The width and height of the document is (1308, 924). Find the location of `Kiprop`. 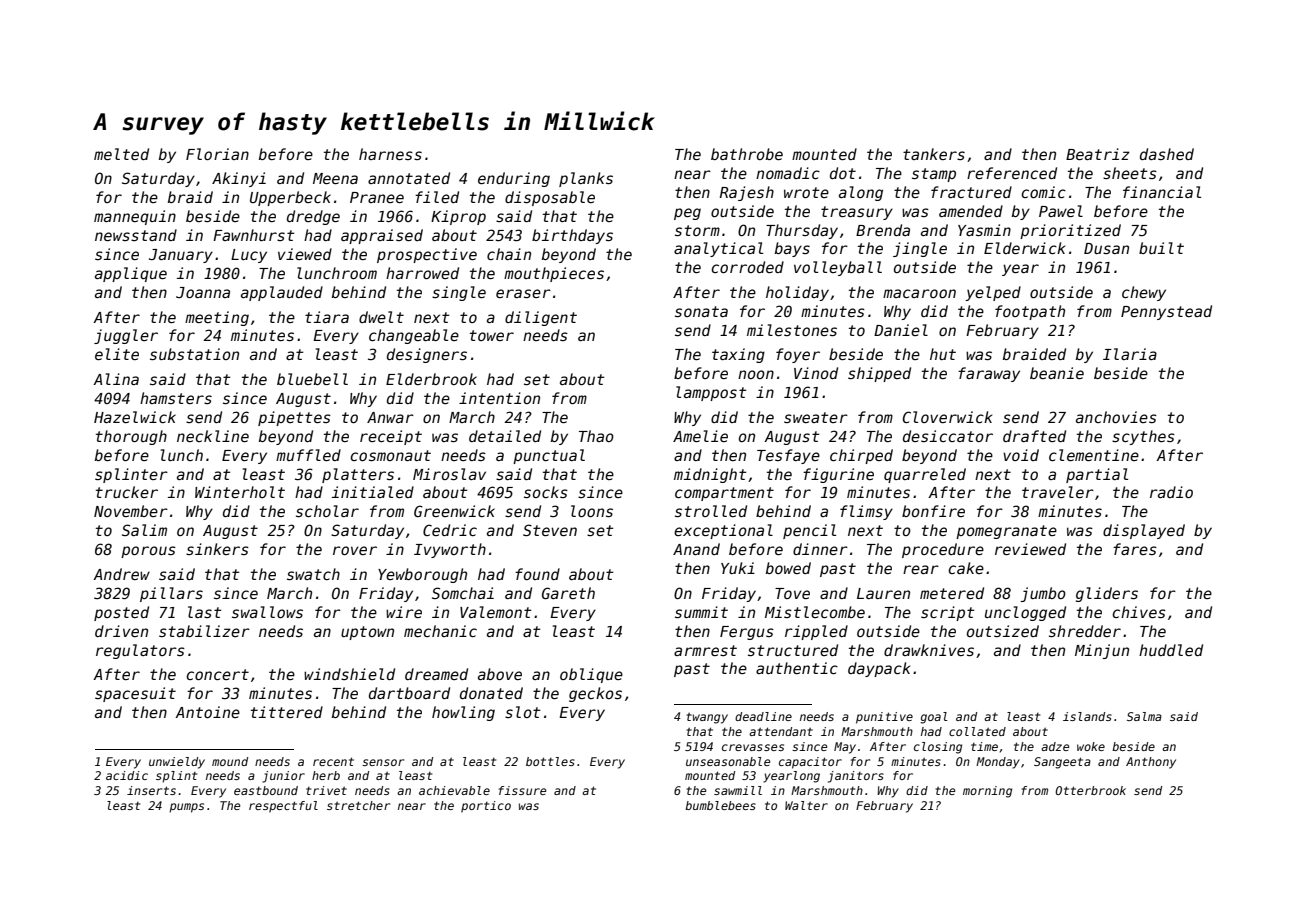

Kiprop is located at coordinates (458, 217).
